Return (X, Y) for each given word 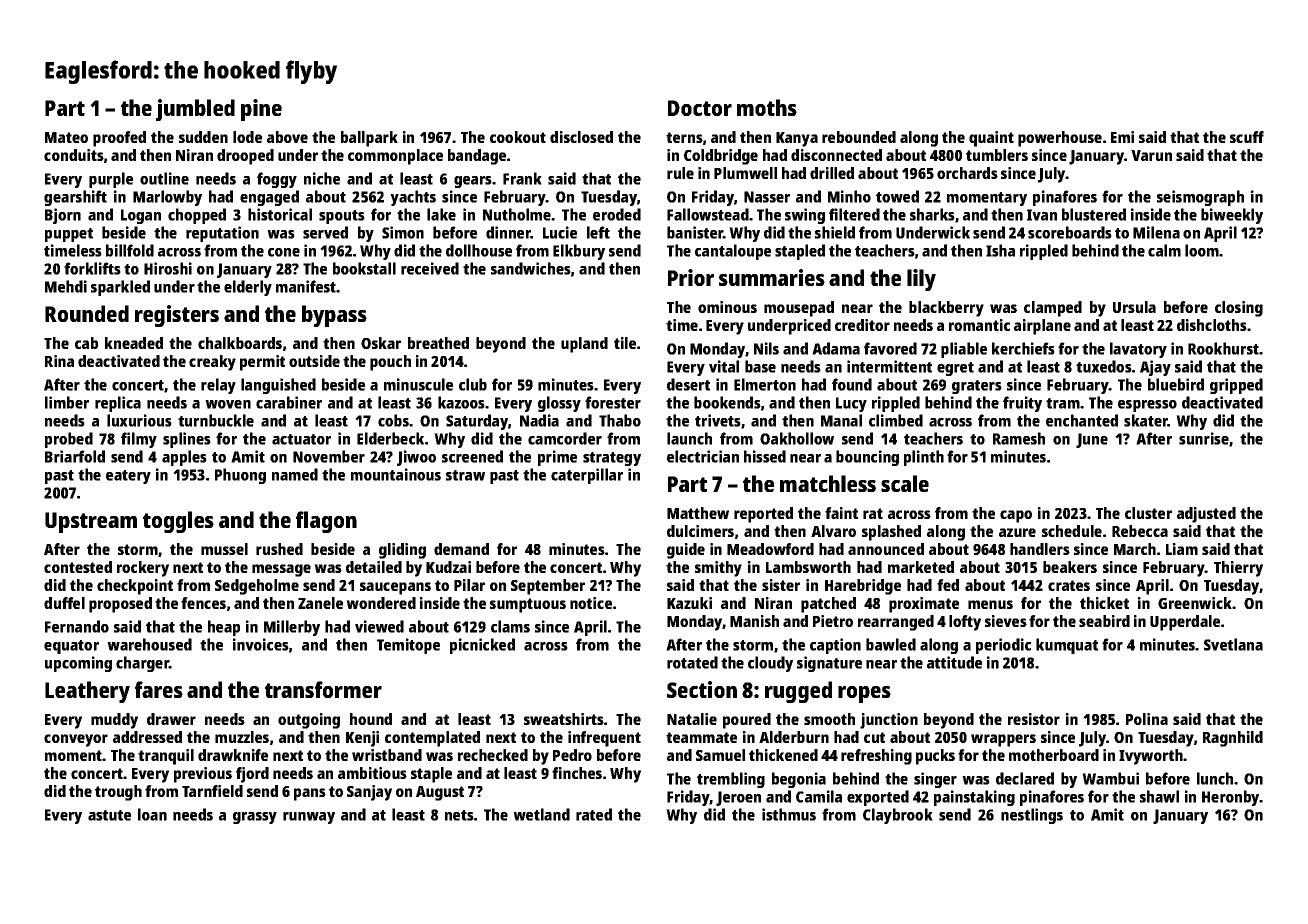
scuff (1247, 137)
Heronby (1231, 798)
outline (164, 178)
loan (152, 814)
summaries (772, 277)
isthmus (789, 814)
